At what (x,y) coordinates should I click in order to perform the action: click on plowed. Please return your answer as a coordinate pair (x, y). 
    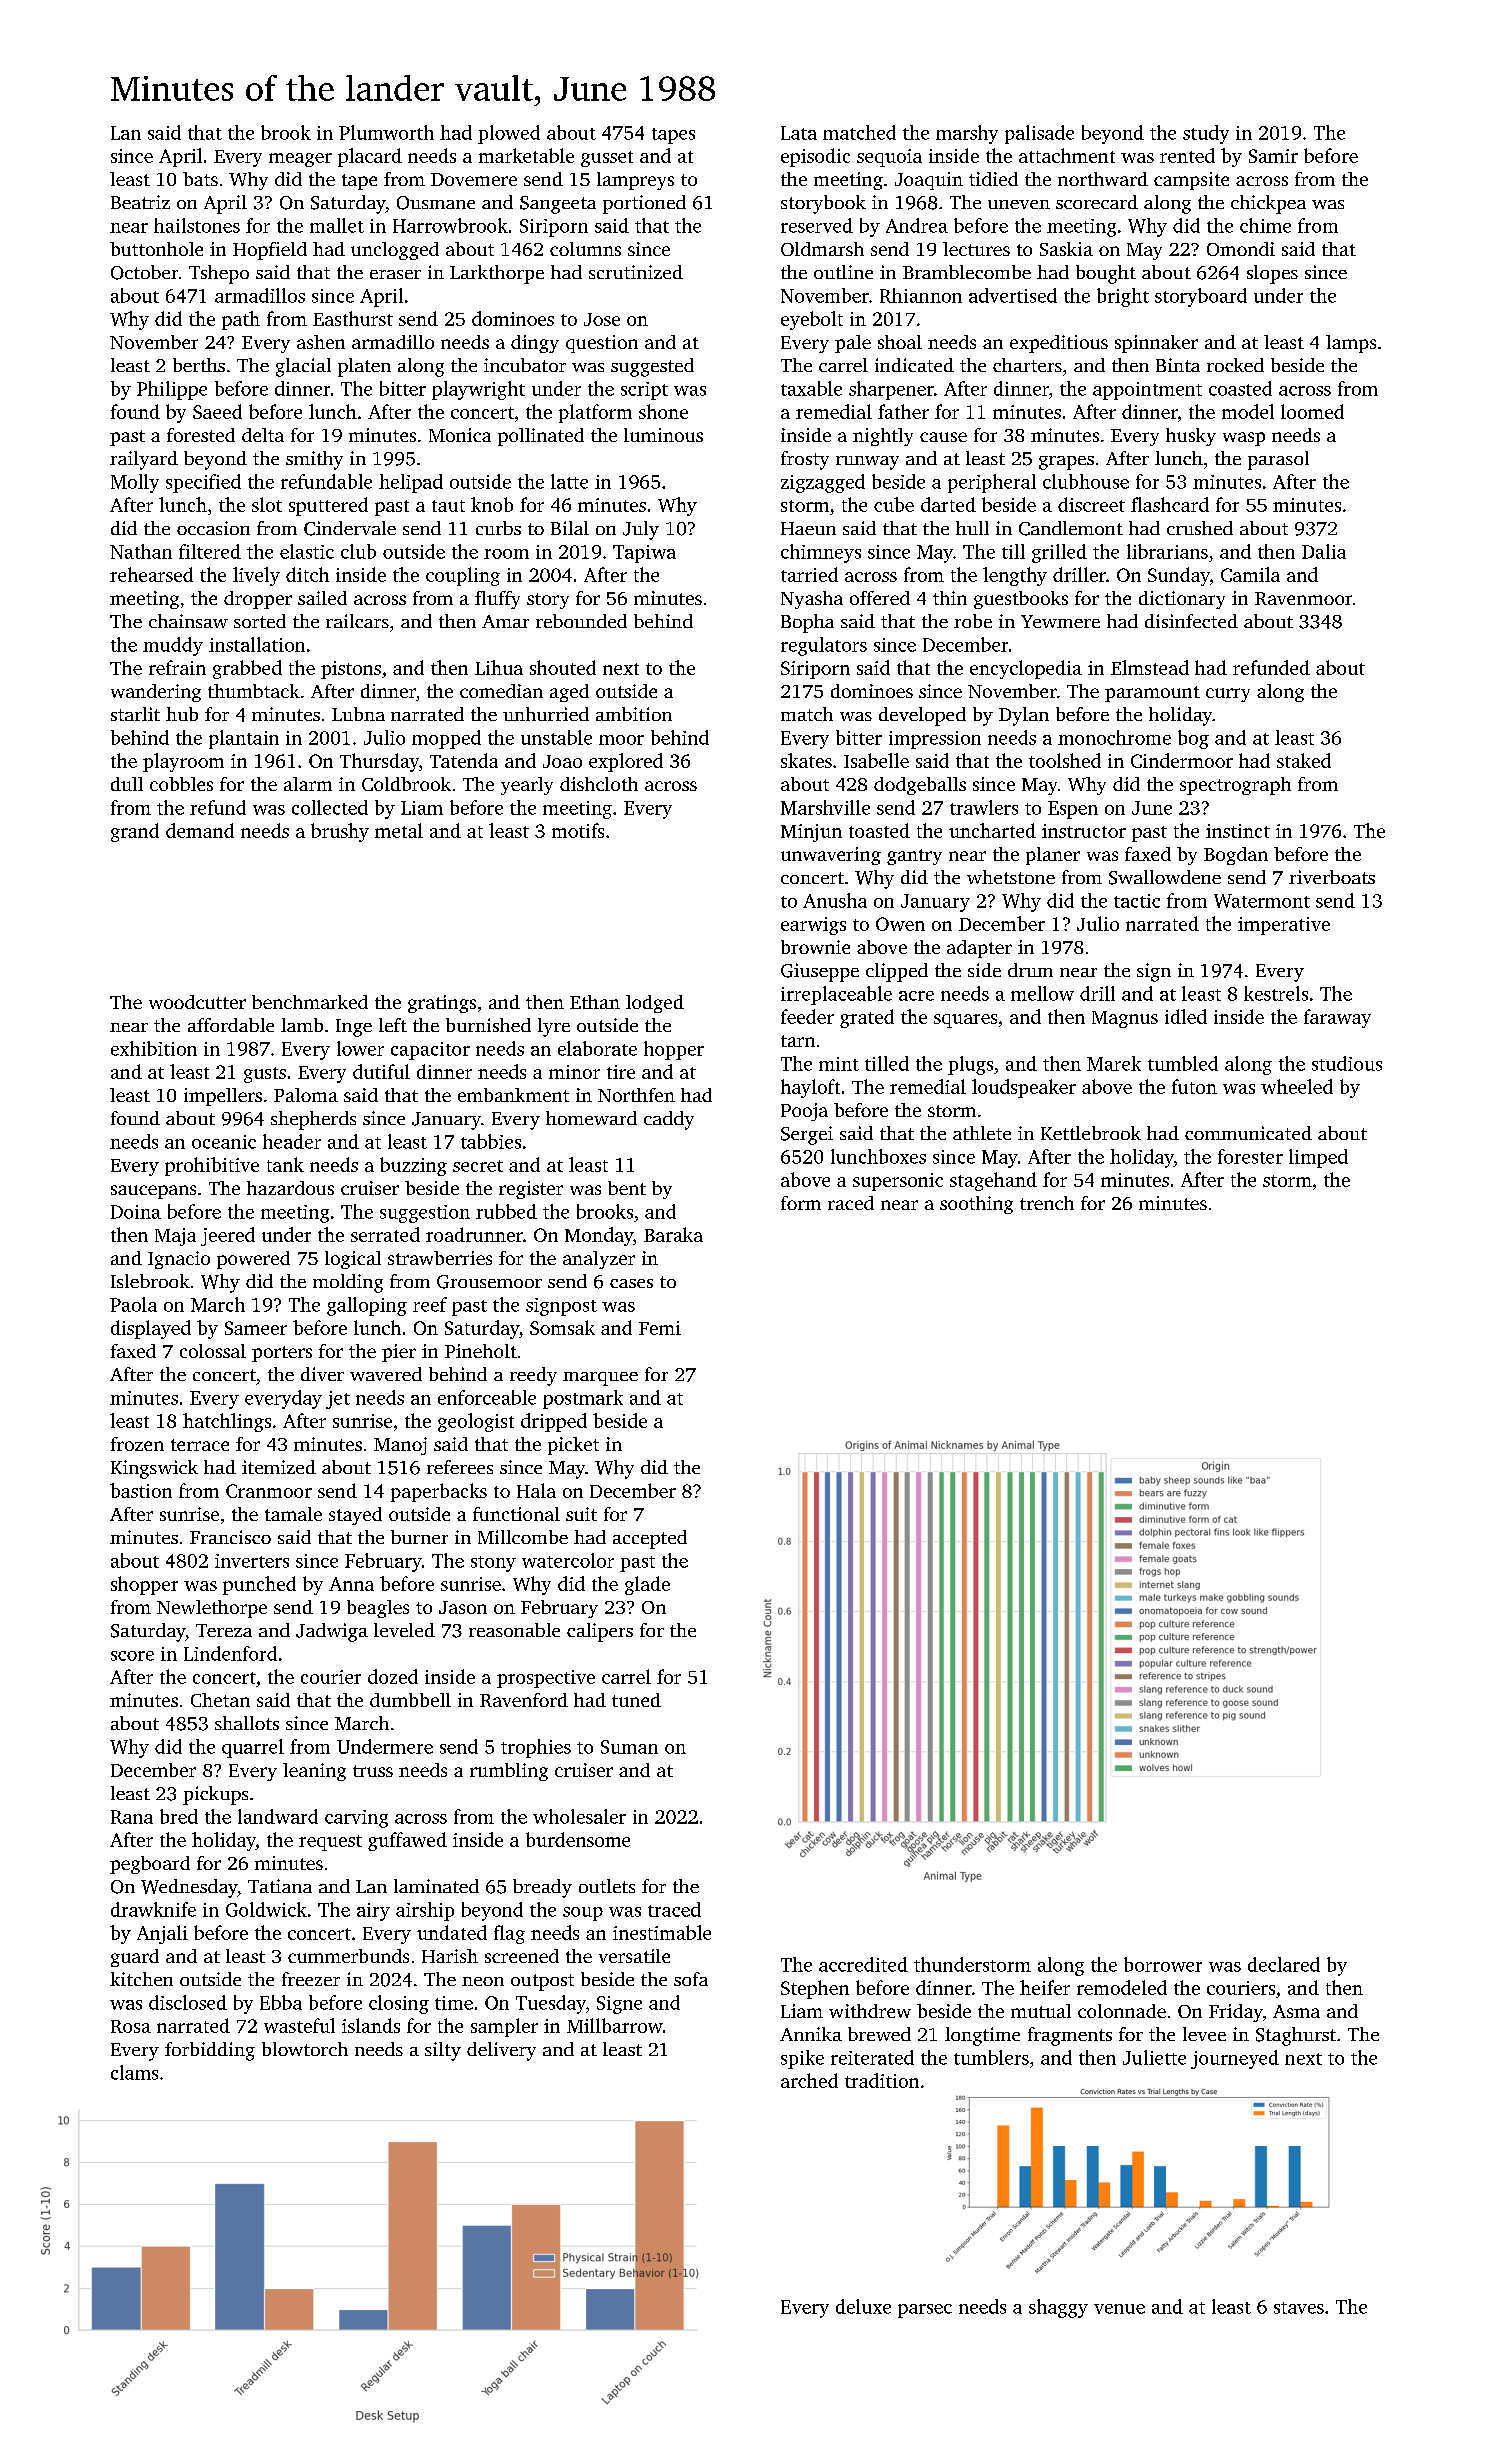
    Looking at the image, I should click on (509, 134).
